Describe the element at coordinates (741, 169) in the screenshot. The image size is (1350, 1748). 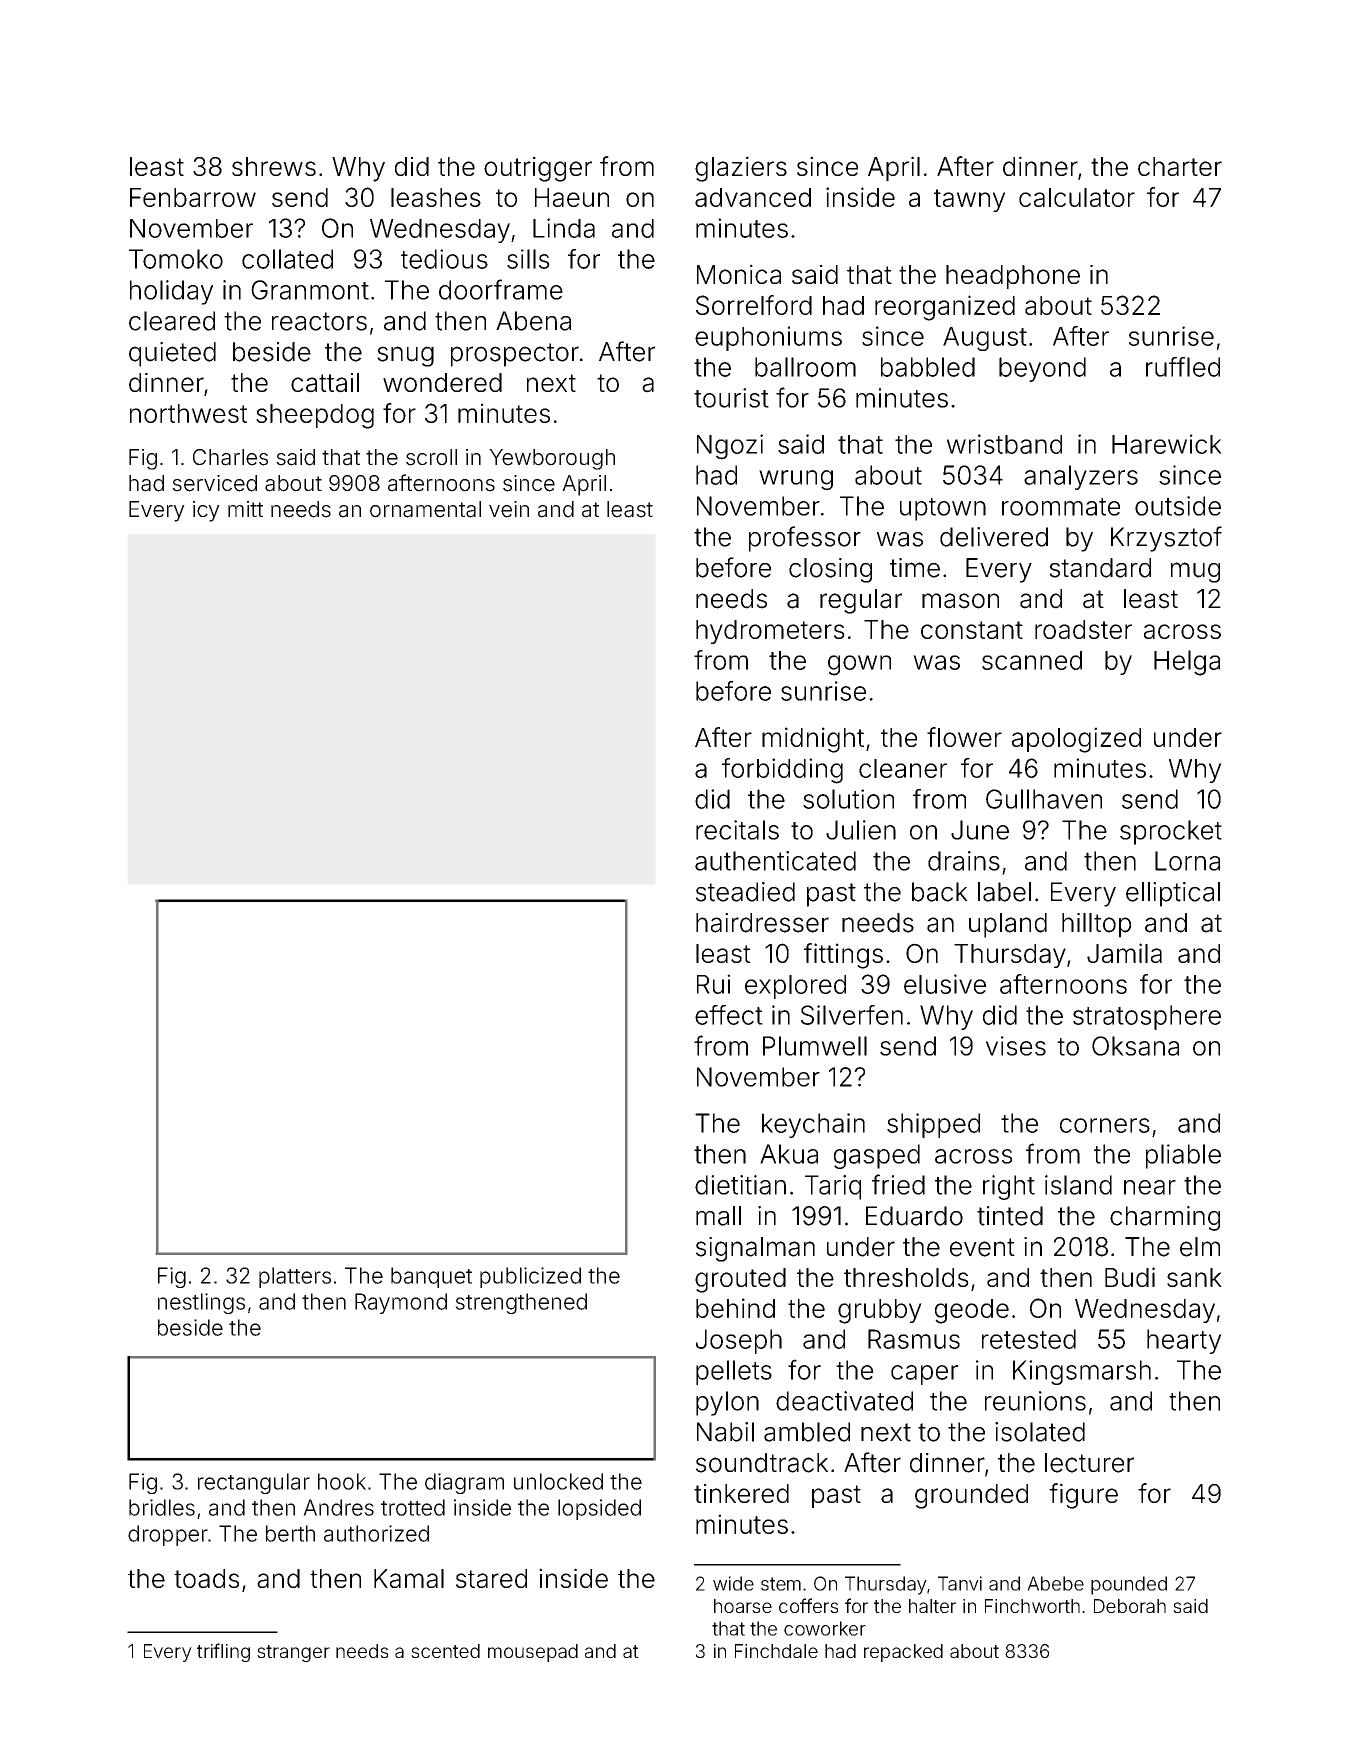
I see `glaziers` at that location.
